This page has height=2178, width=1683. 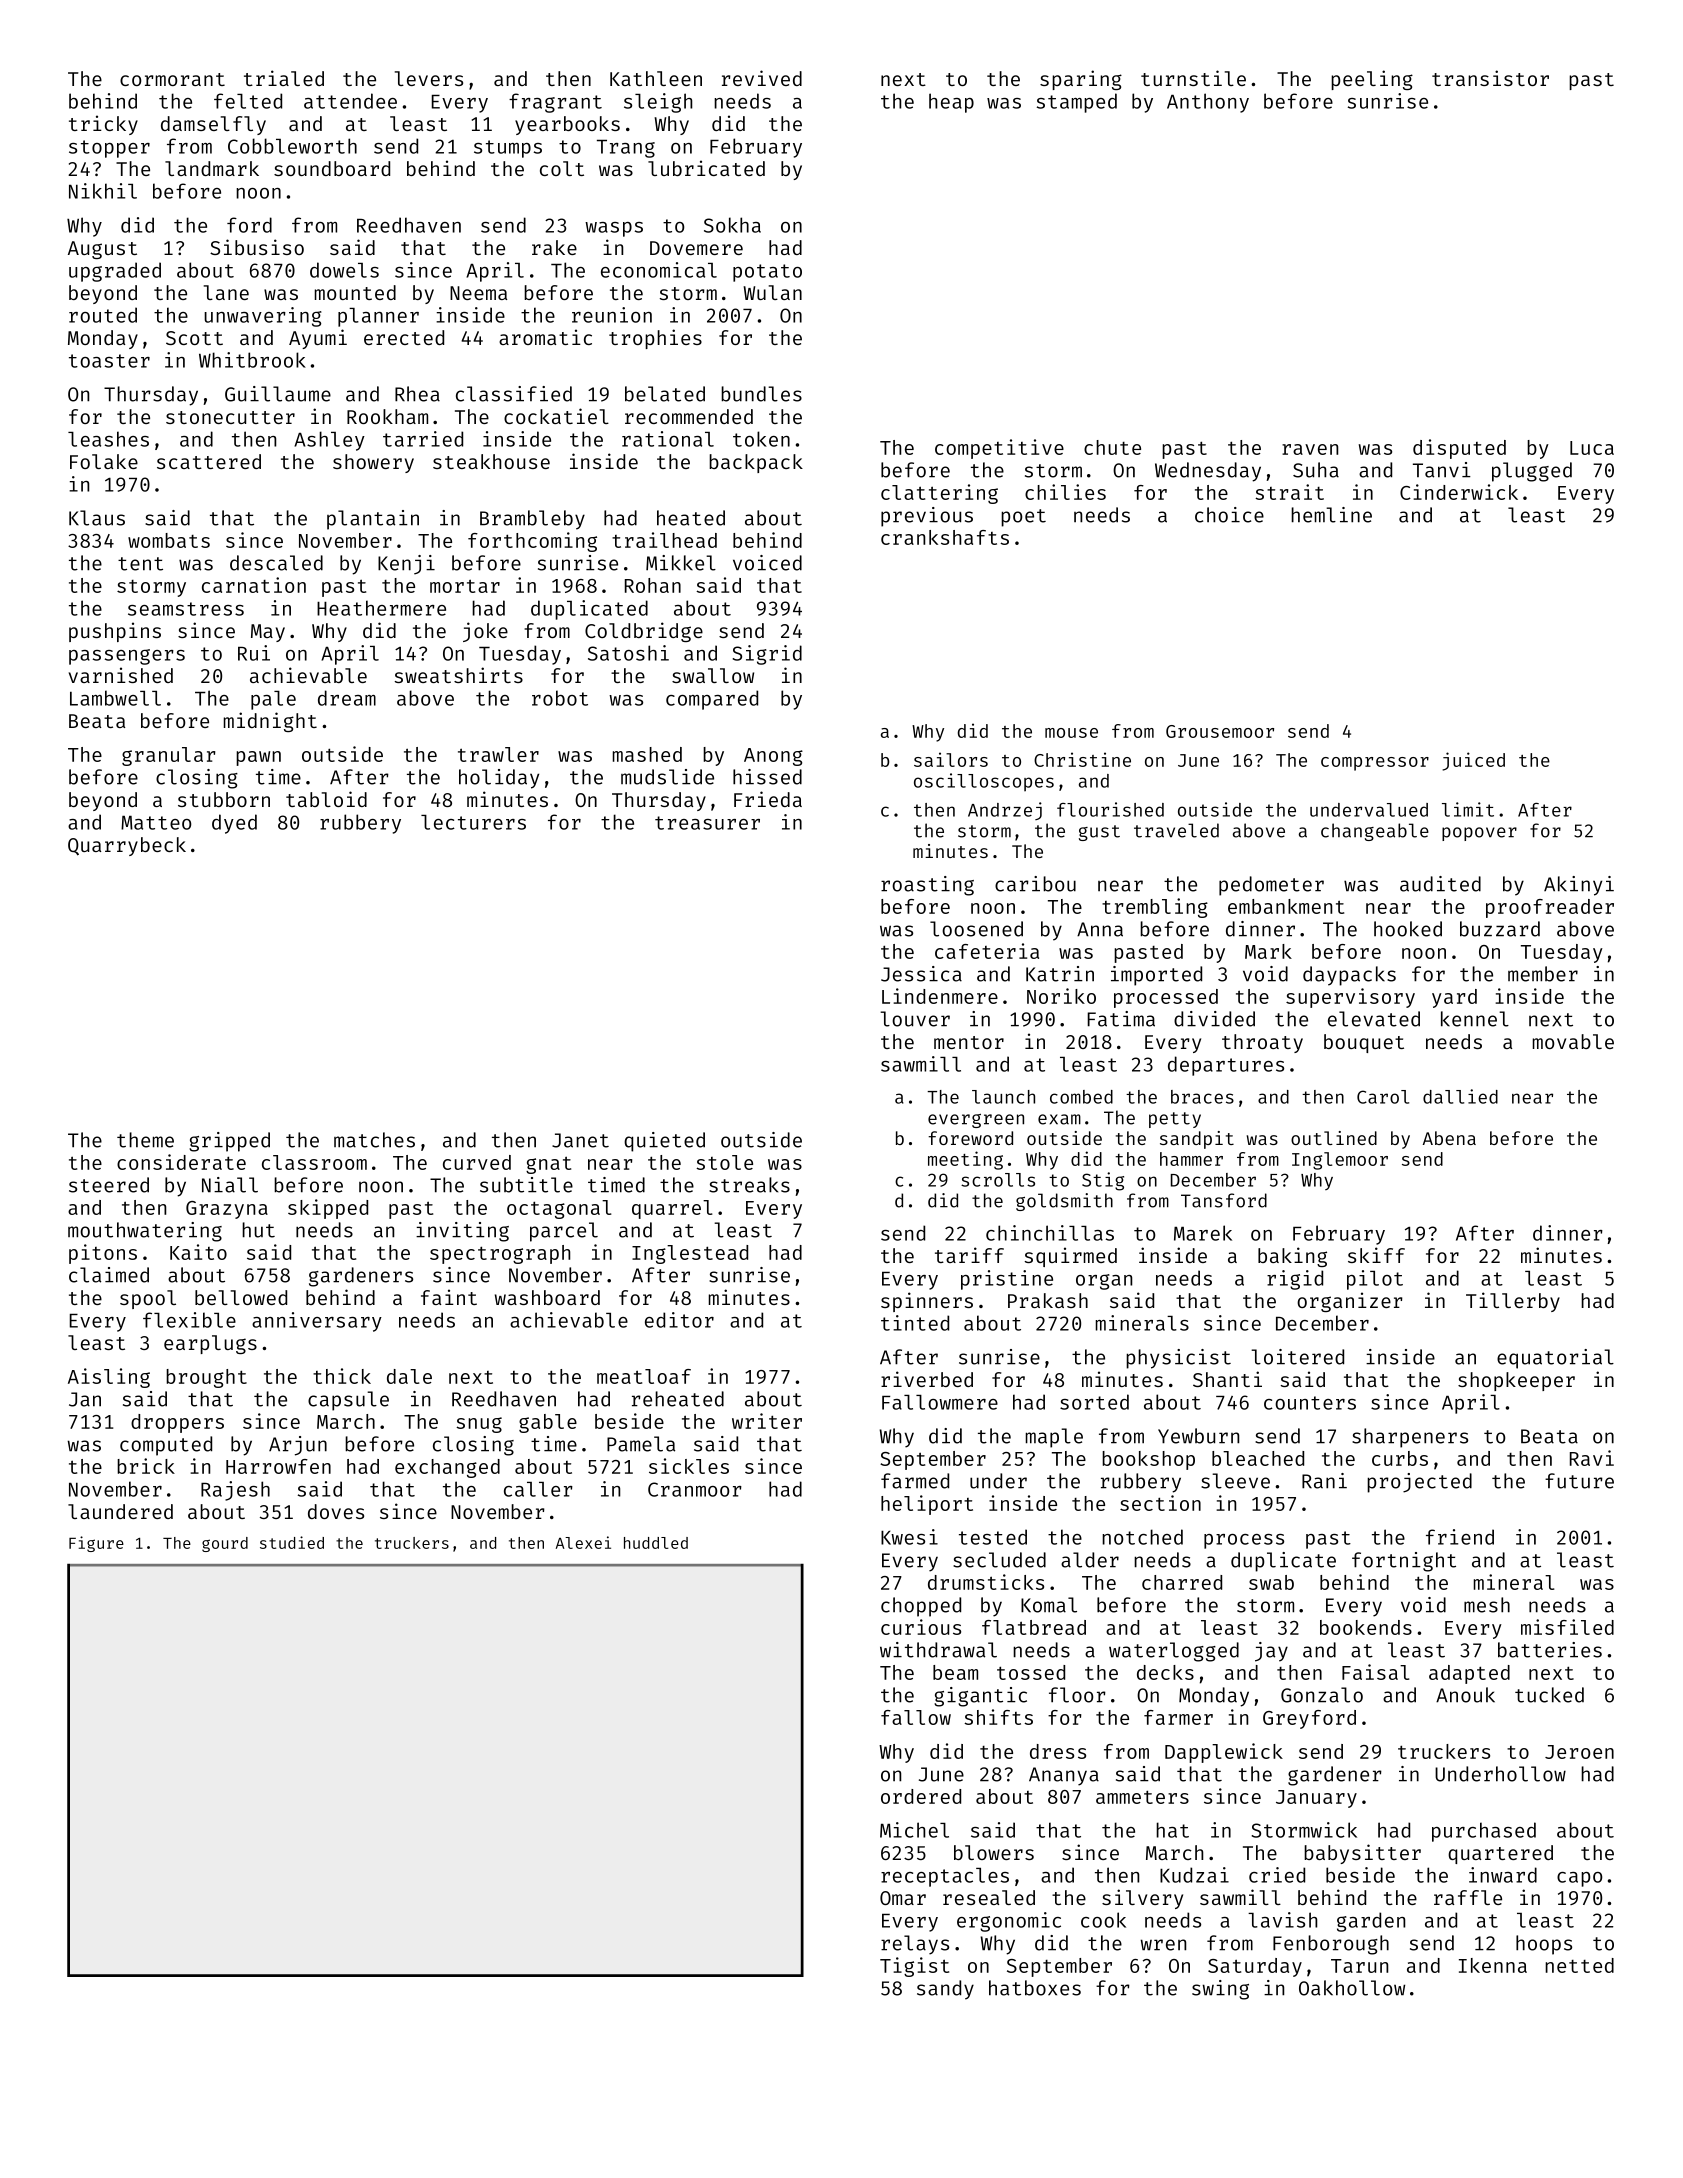 What do you see at coordinates (1372, 80) in the page?
I see `peeling` at bounding box center [1372, 80].
